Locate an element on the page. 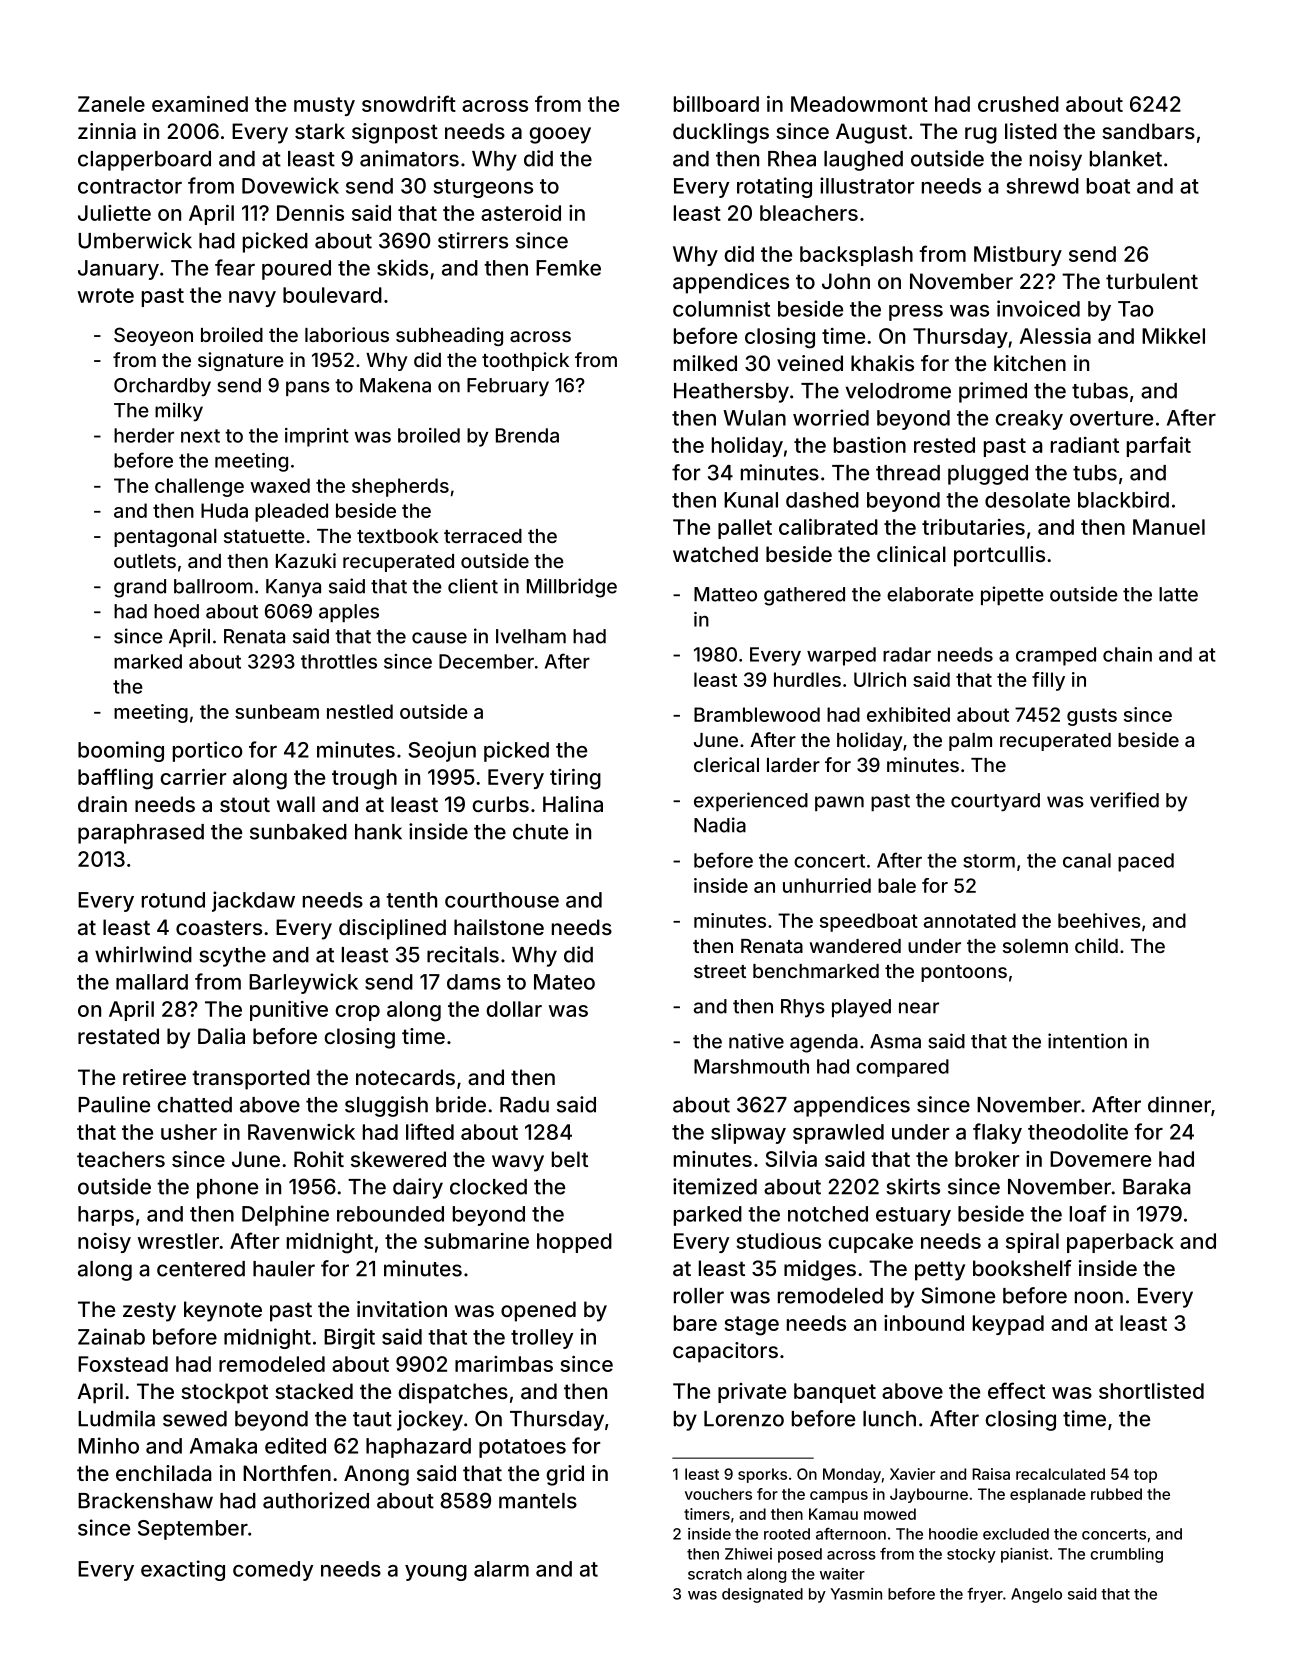 The height and width of the document is (1676, 1295). opened is located at coordinates (538, 1311).
